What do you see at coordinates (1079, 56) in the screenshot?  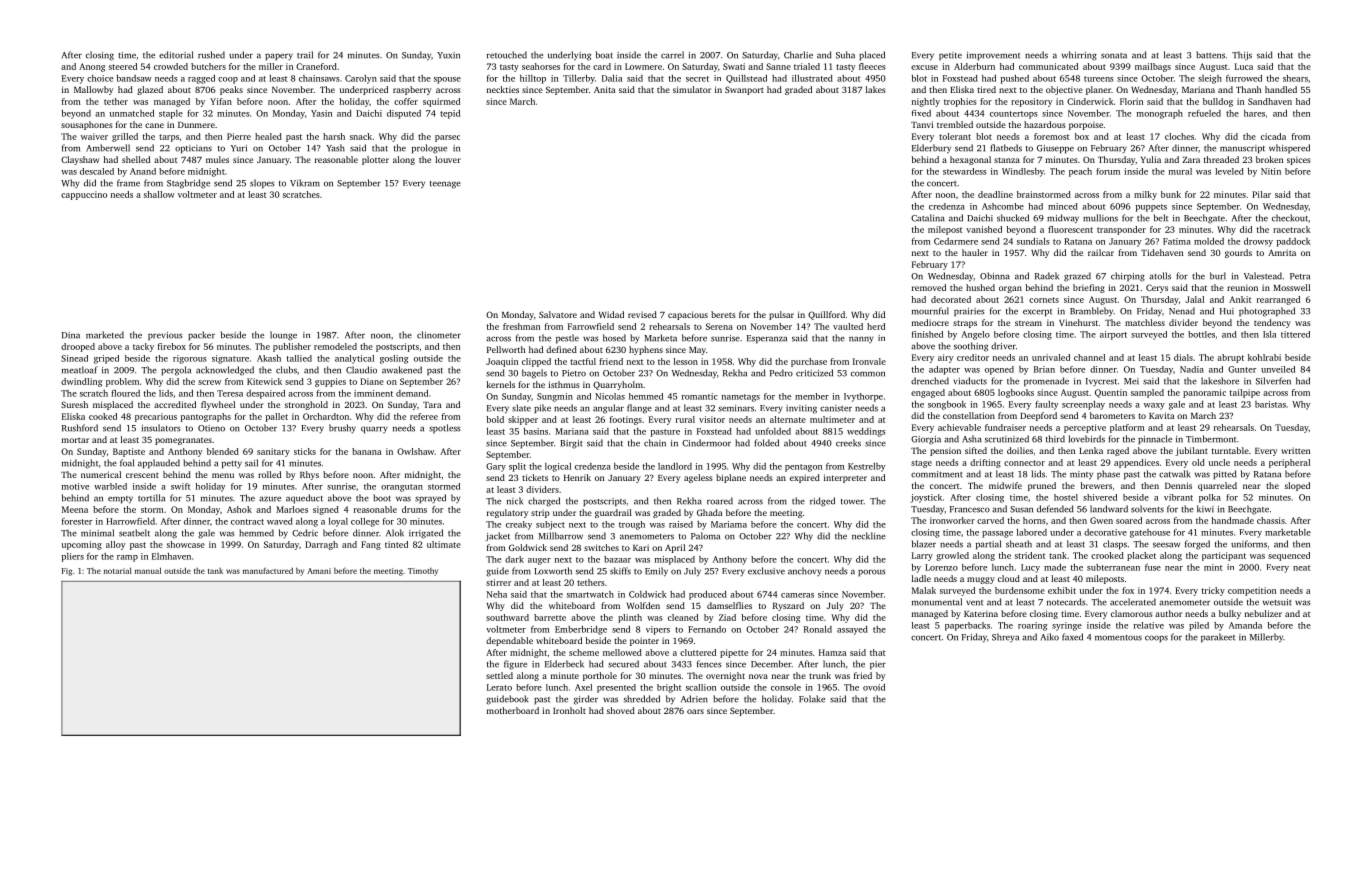 I see `whirring` at bounding box center [1079, 56].
